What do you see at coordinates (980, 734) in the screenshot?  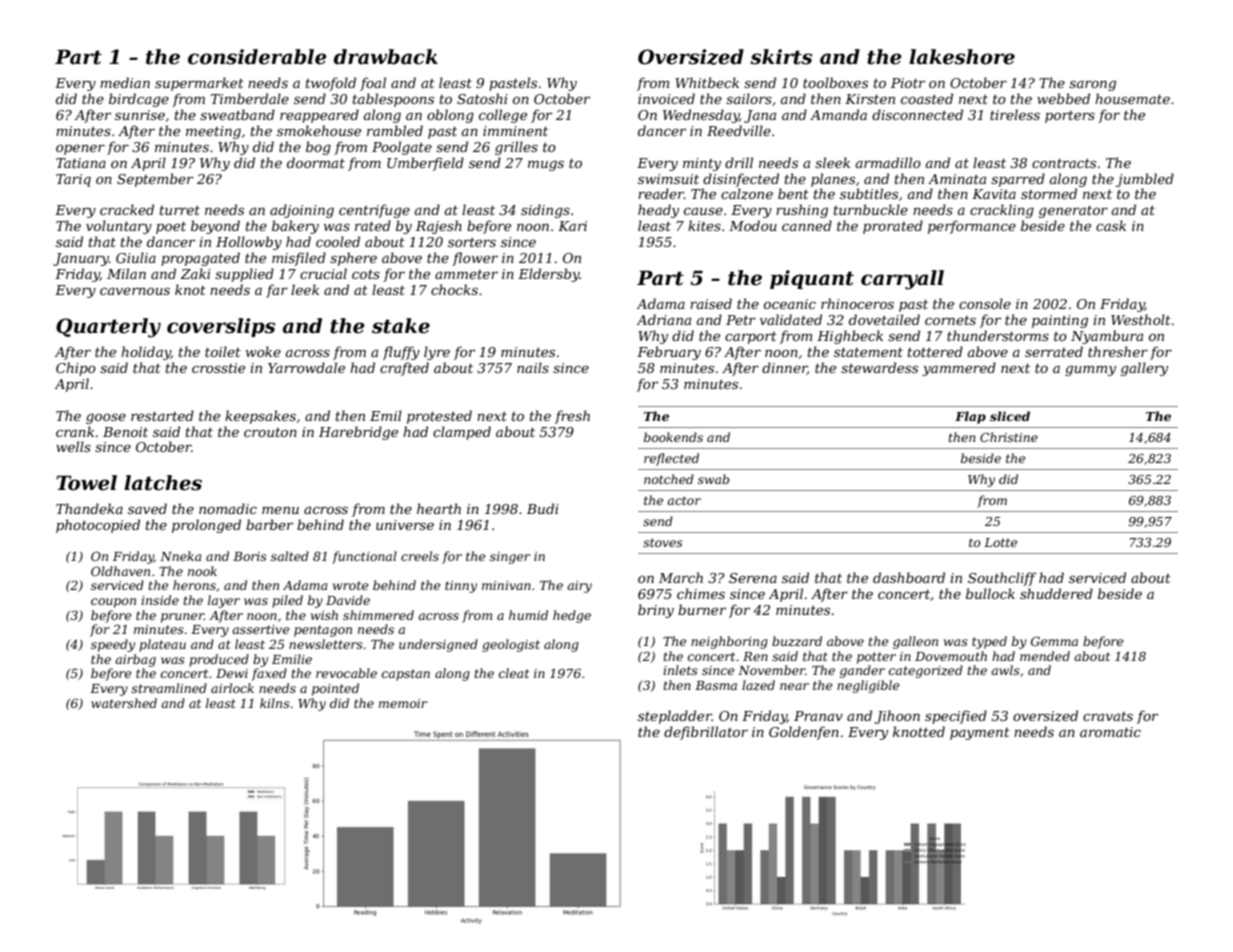 I see `payment` at bounding box center [980, 734].
